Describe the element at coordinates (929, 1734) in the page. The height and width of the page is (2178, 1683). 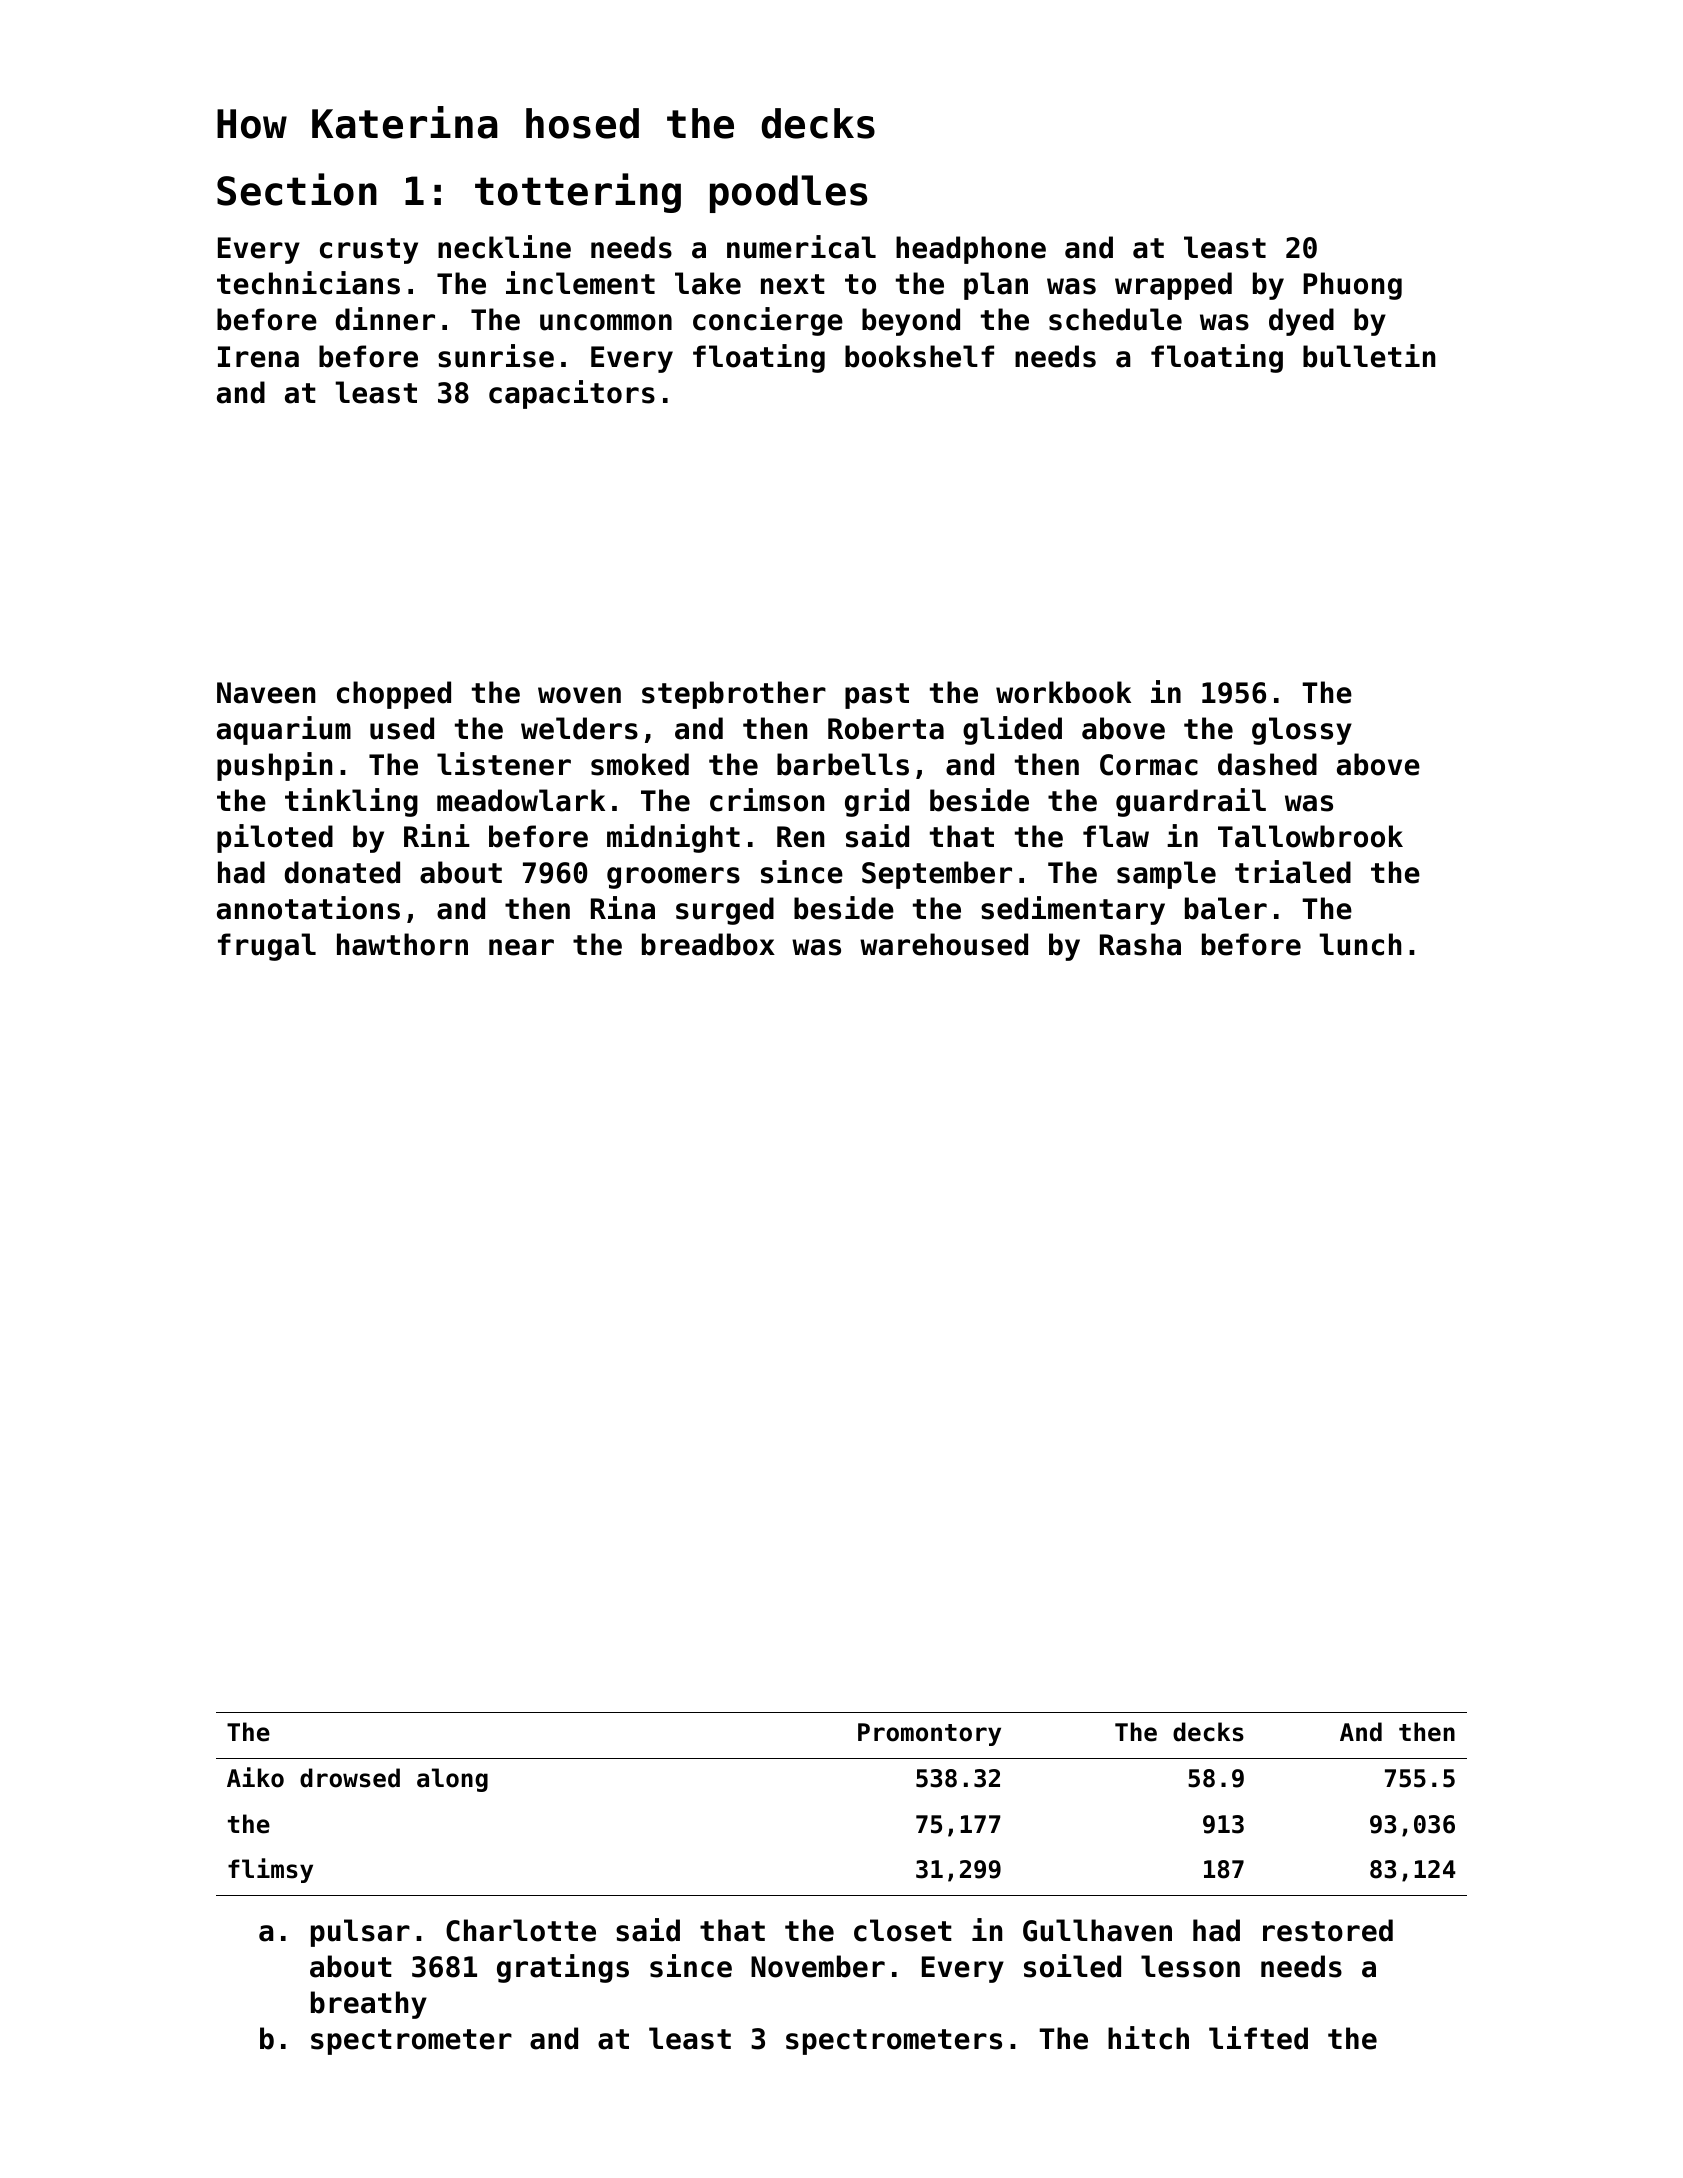
I see `Promontory` at that location.
